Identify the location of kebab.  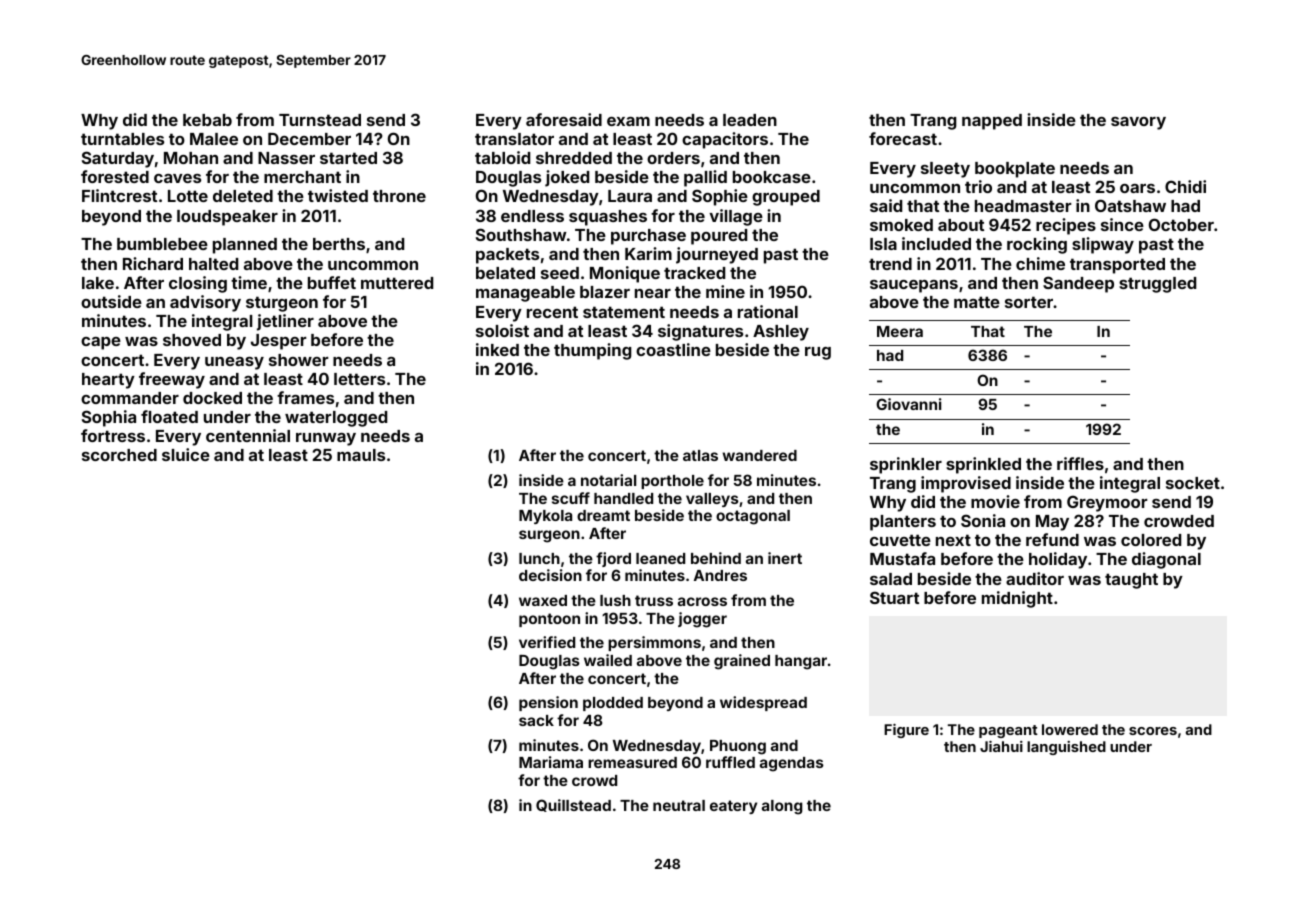
(207, 120).
